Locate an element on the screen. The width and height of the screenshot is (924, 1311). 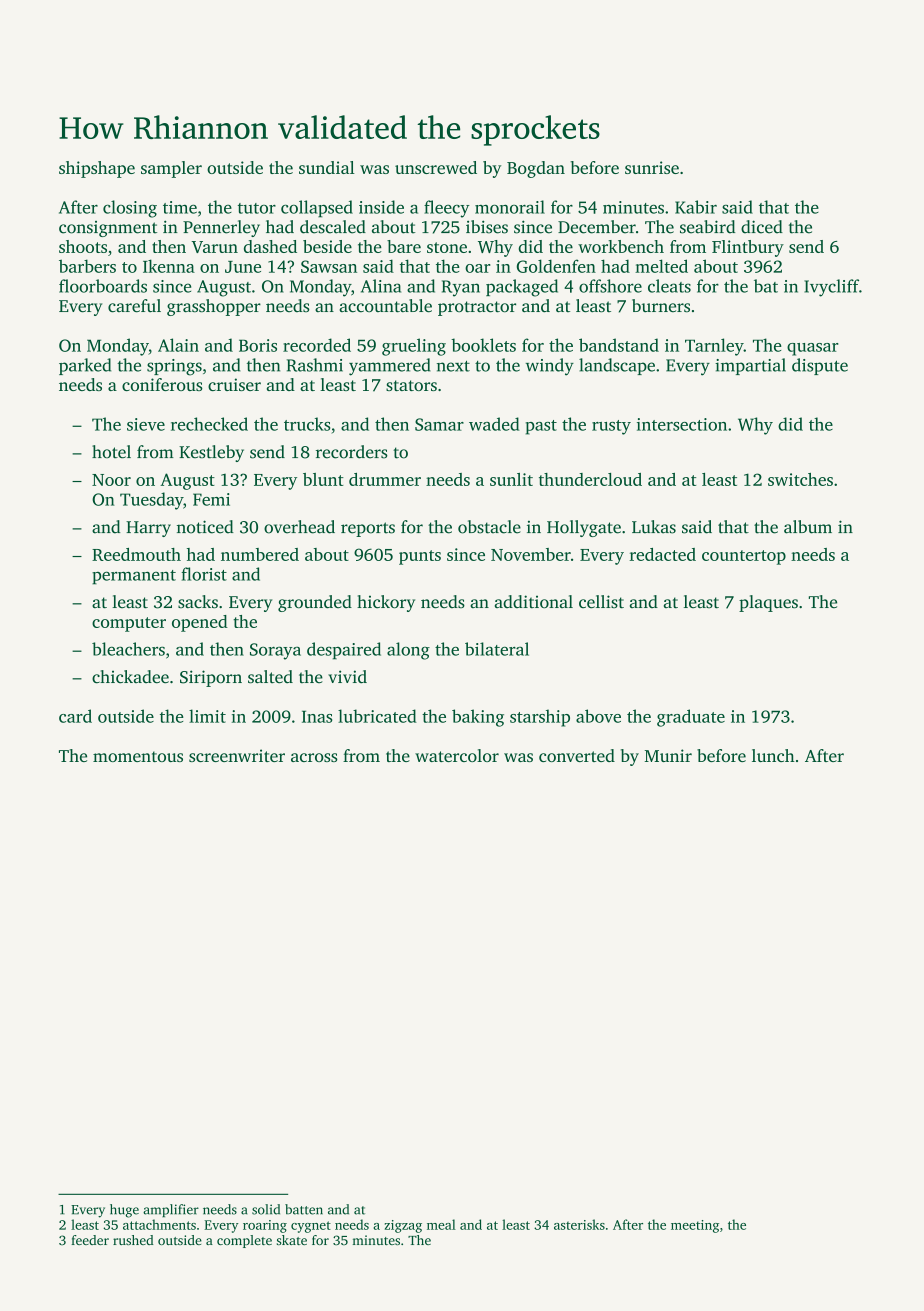
asterisks is located at coordinates (579, 1224).
